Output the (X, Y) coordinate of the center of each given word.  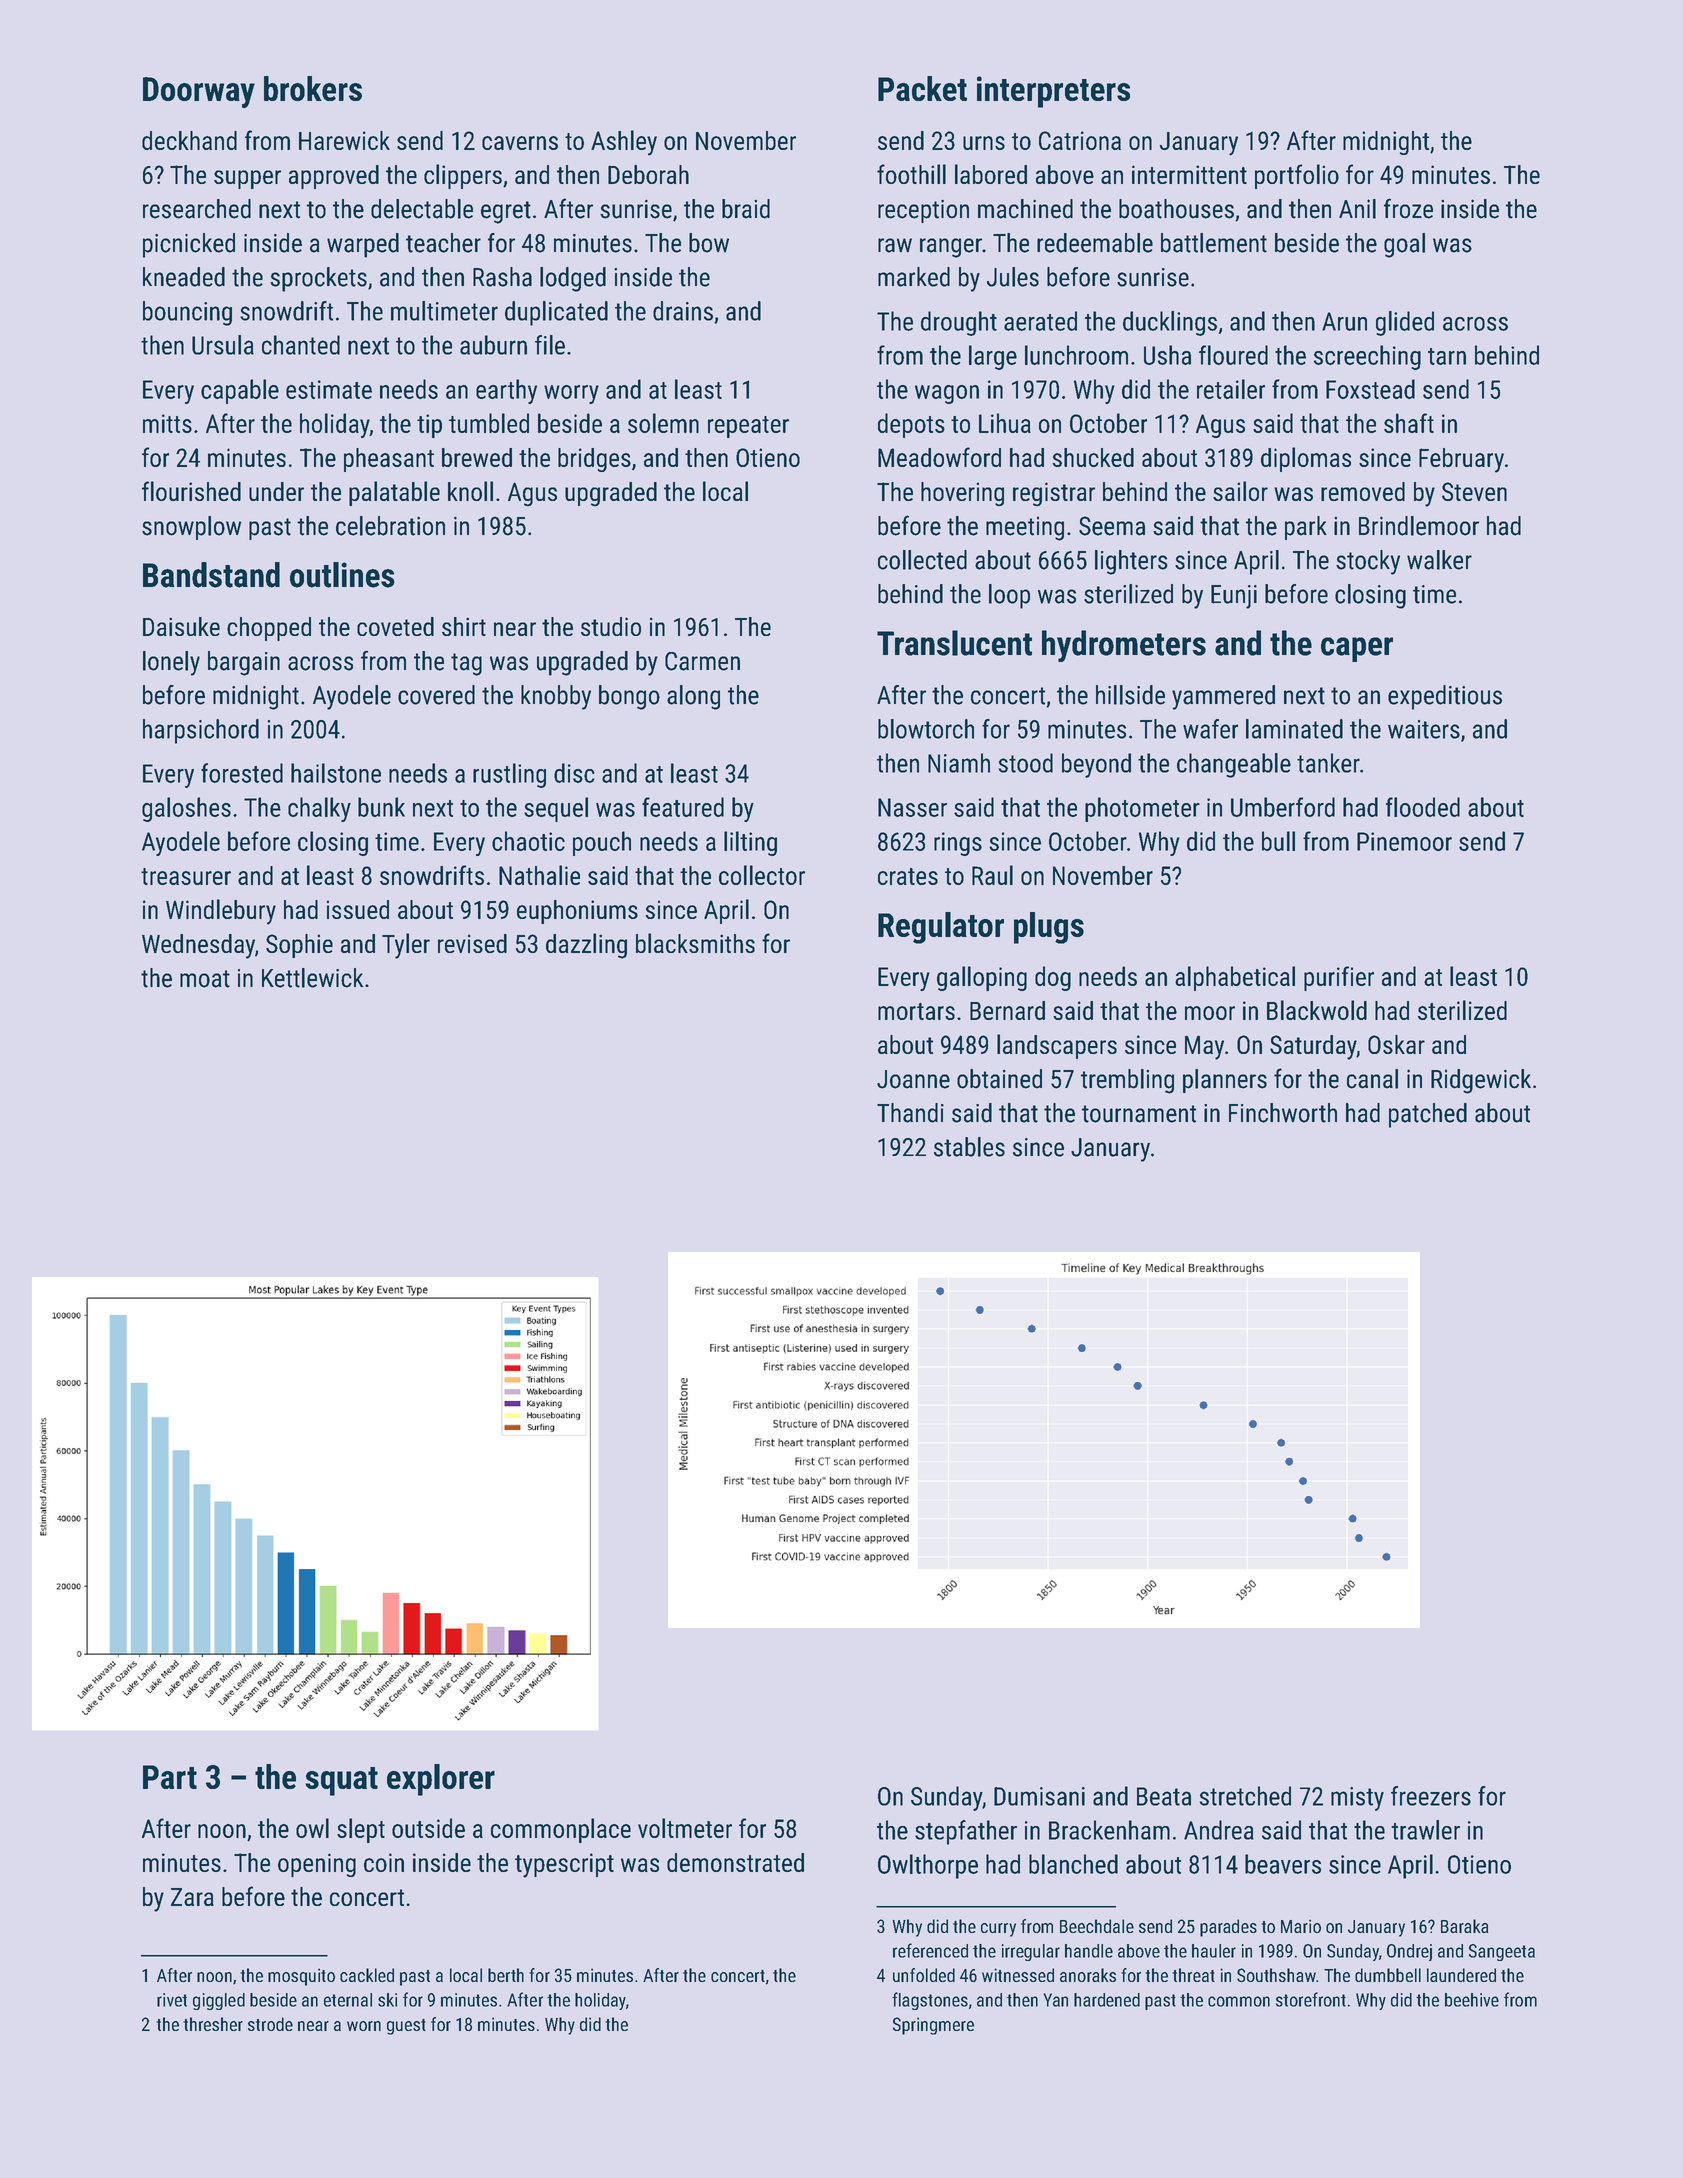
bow (709, 243)
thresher (213, 2024)
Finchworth (1283, 1113)
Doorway (199, 92)
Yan (1055, 2000)
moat (205, 979)
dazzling (586, 946)
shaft (1409, 423)
